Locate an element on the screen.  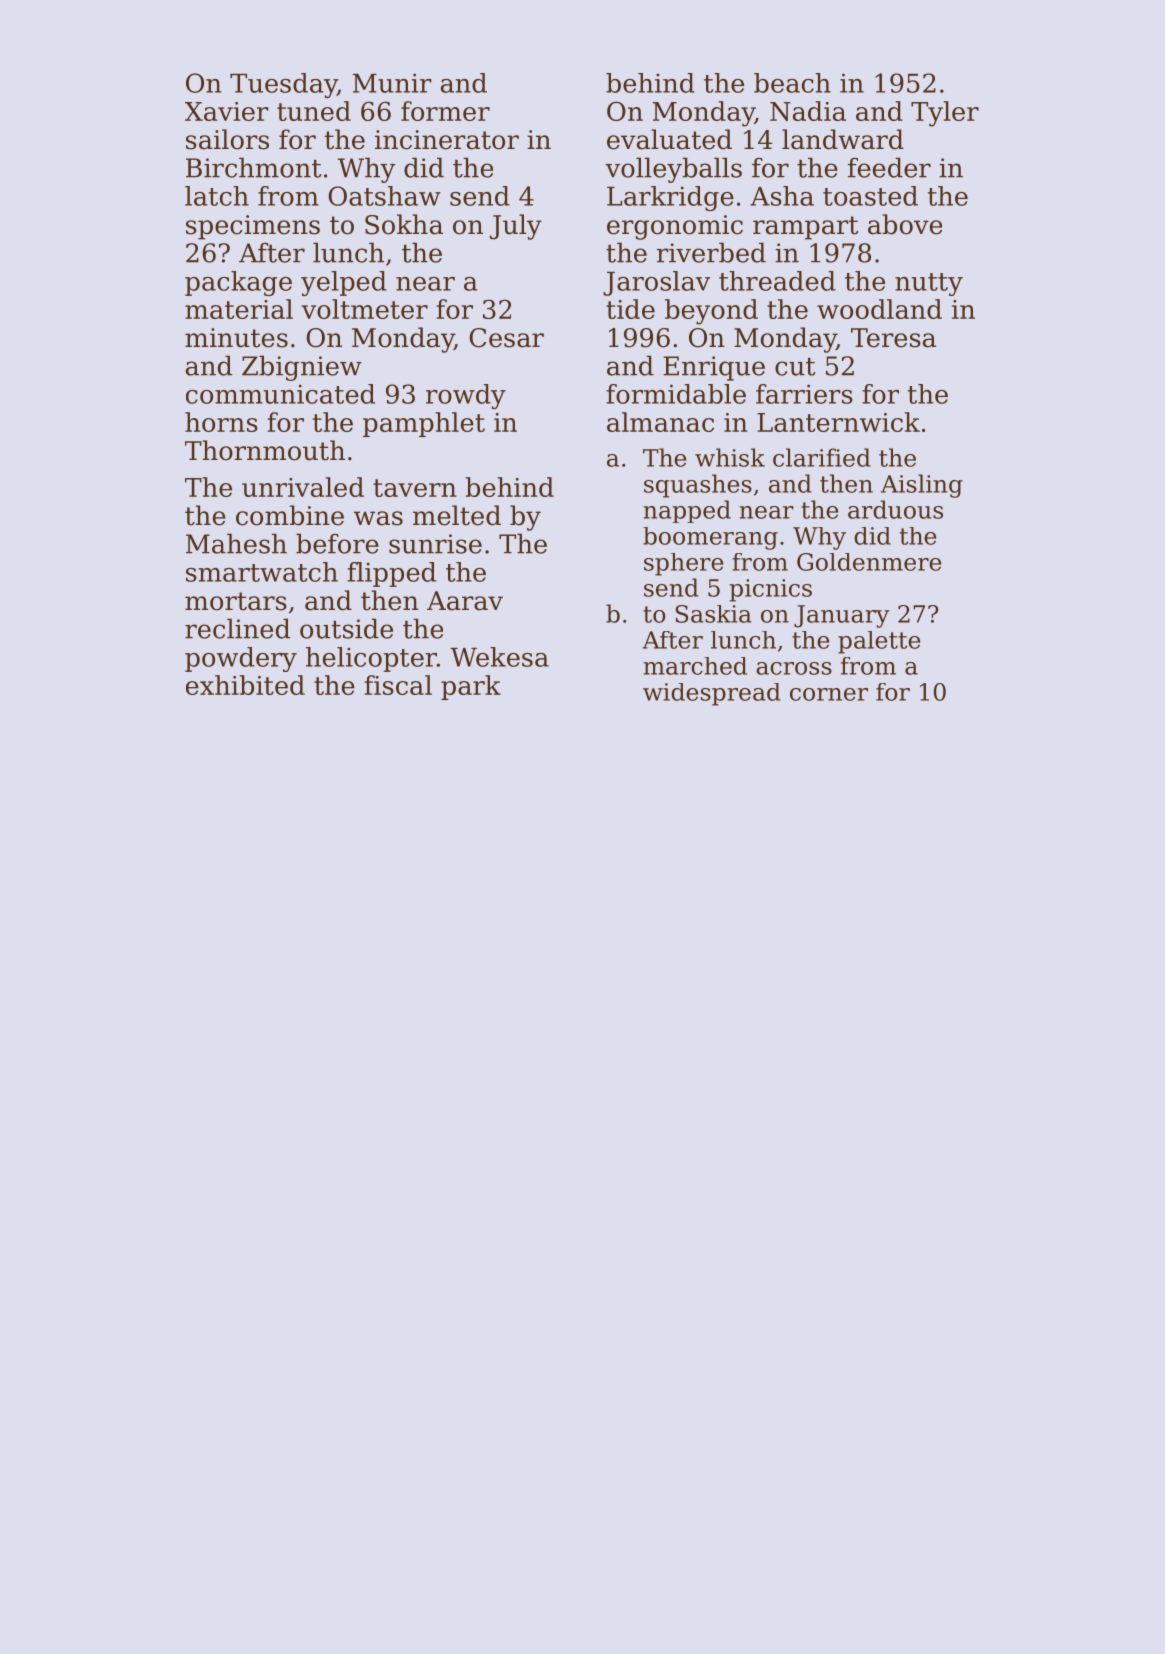
rampart is located at coordinates (806, 228).
